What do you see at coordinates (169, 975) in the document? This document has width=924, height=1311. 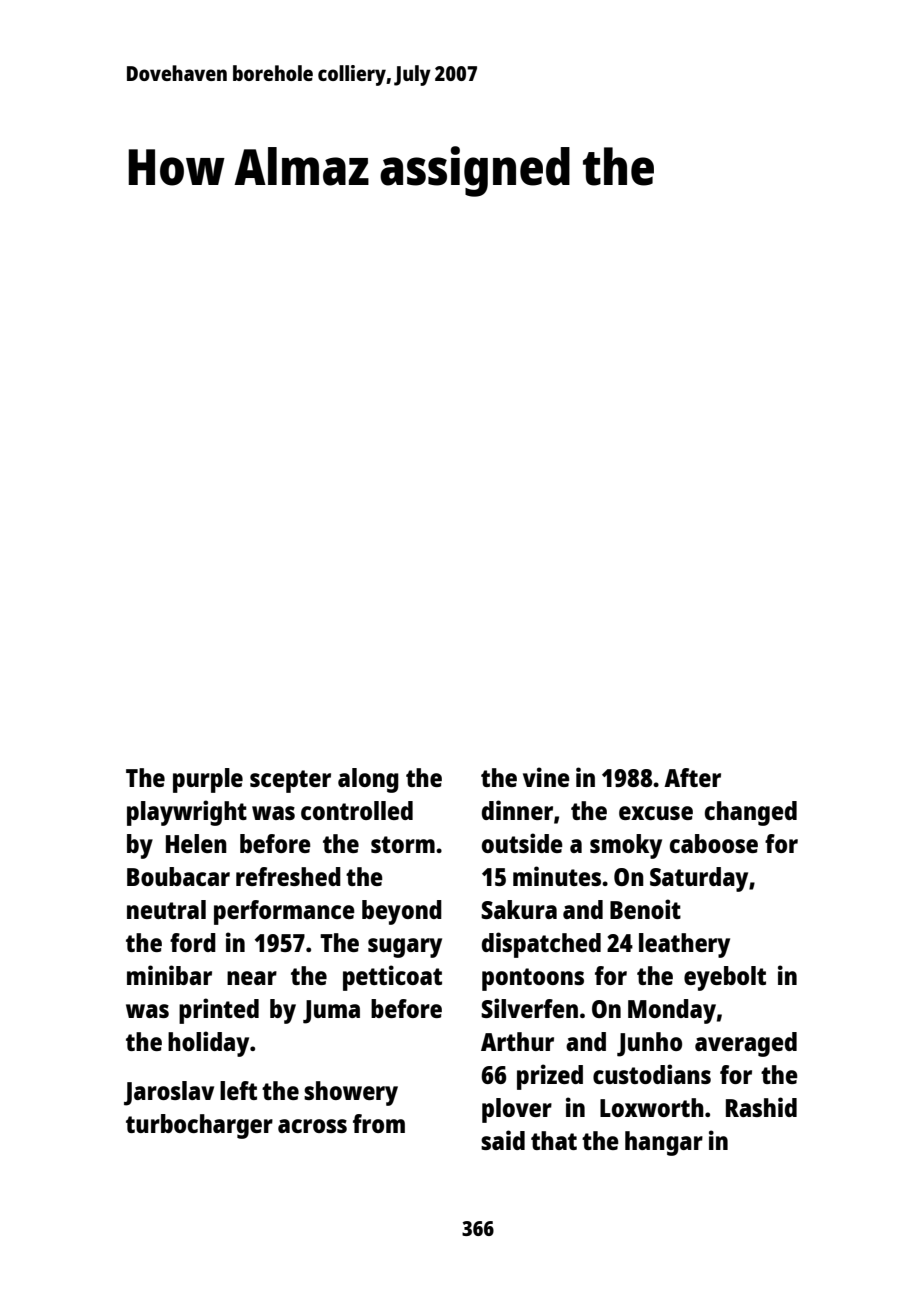 I see `minibar` at bounding box center [169, 975].
